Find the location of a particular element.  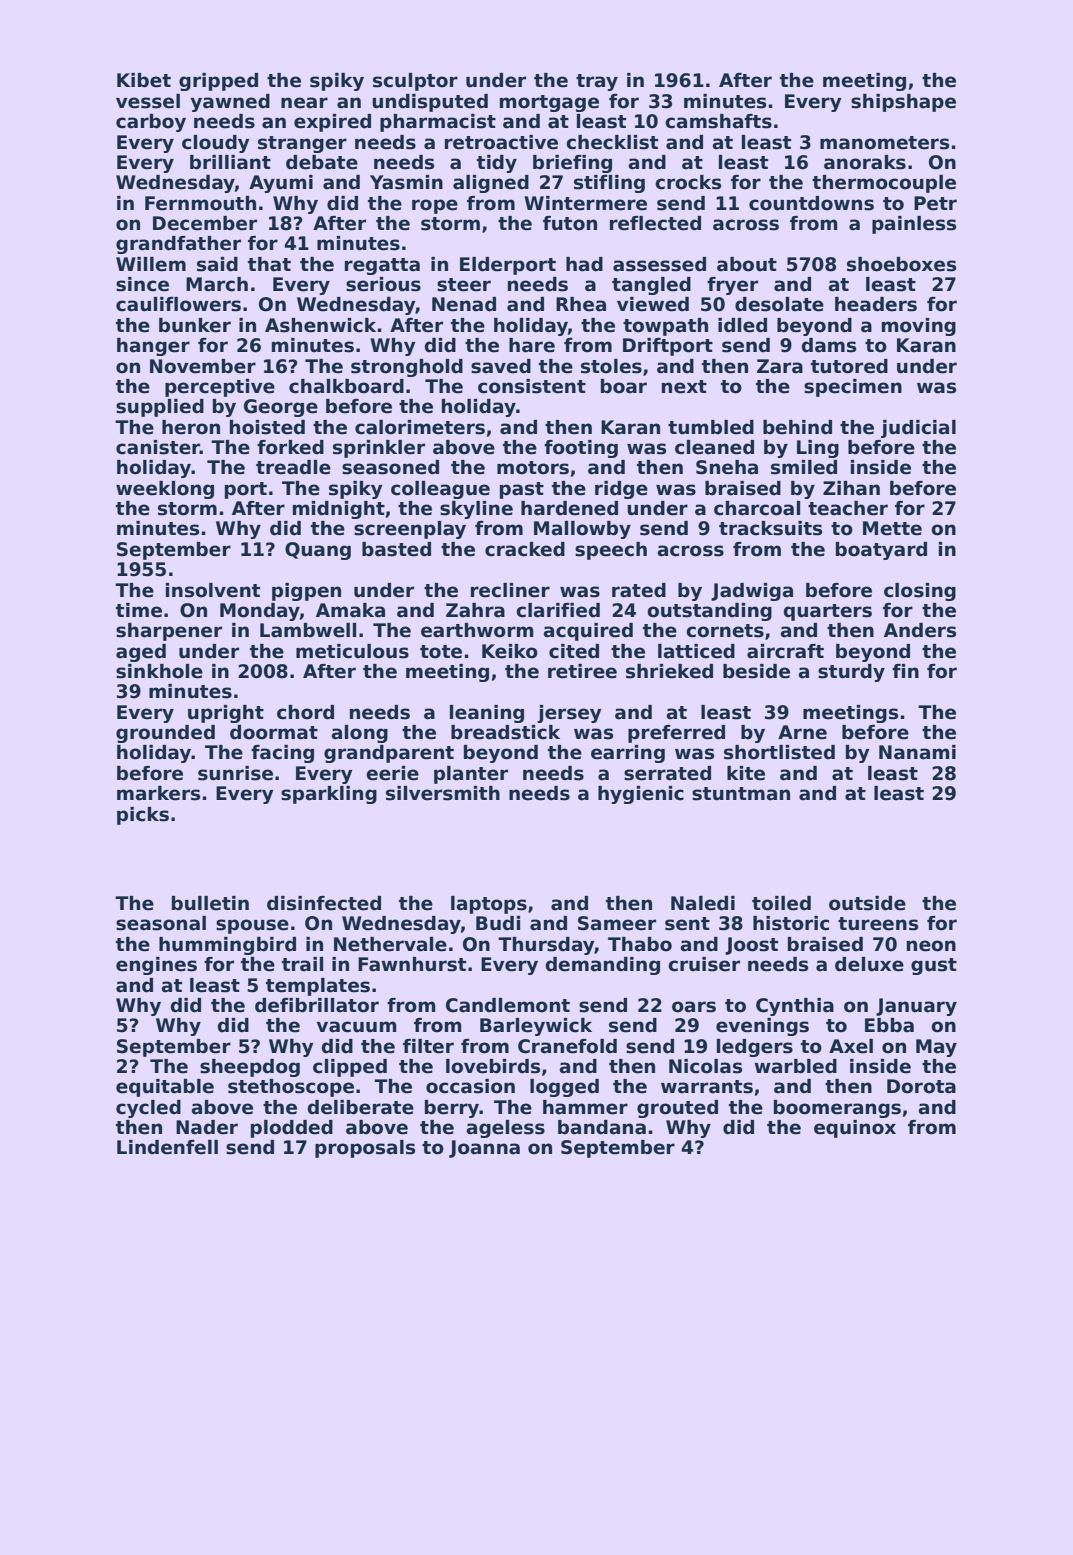

about is located at coordinates (747, 264).
